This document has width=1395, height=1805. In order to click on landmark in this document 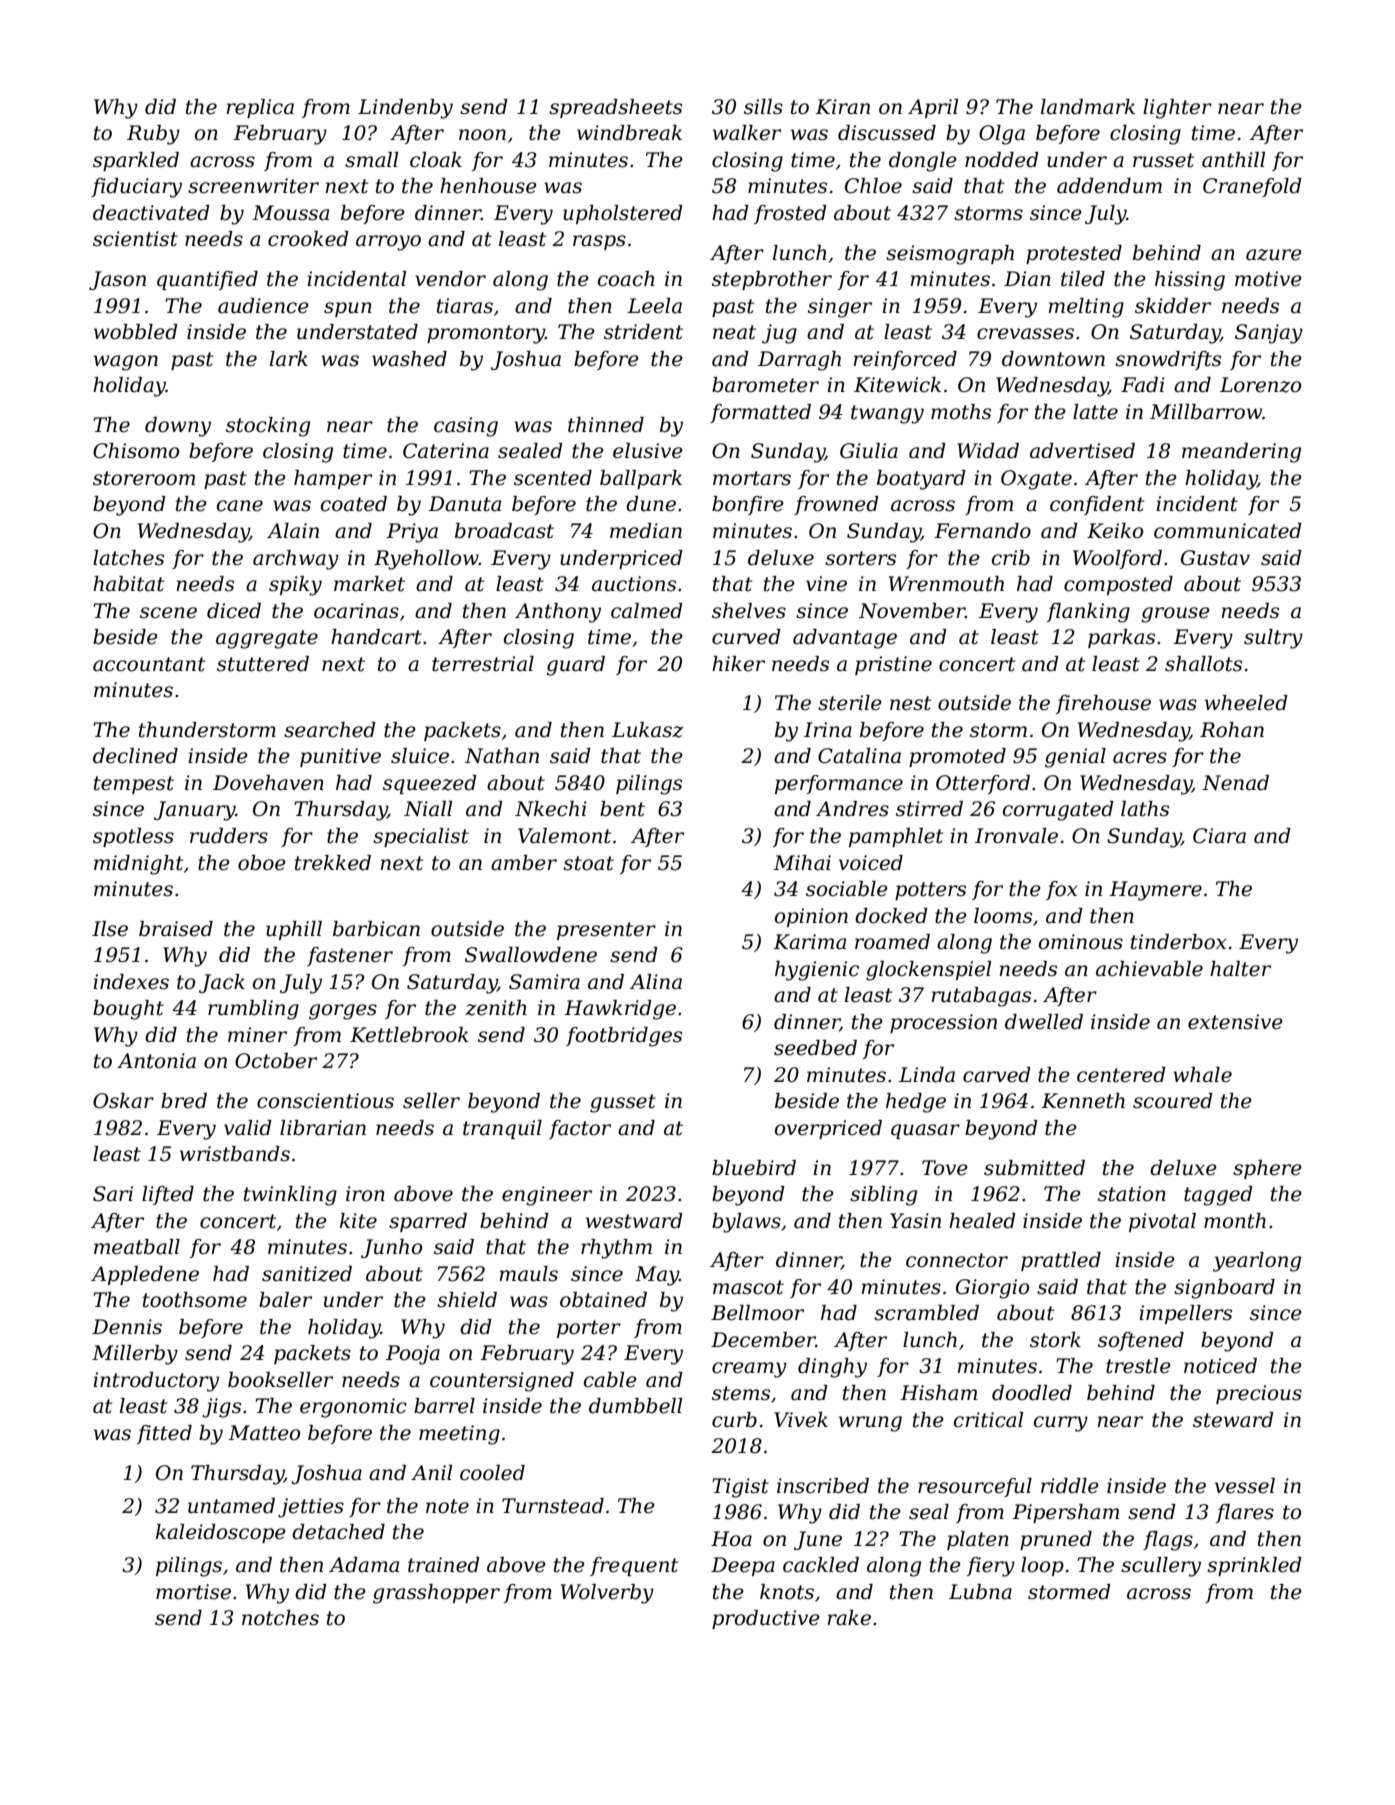, I will do `click(1088, 107)`.
